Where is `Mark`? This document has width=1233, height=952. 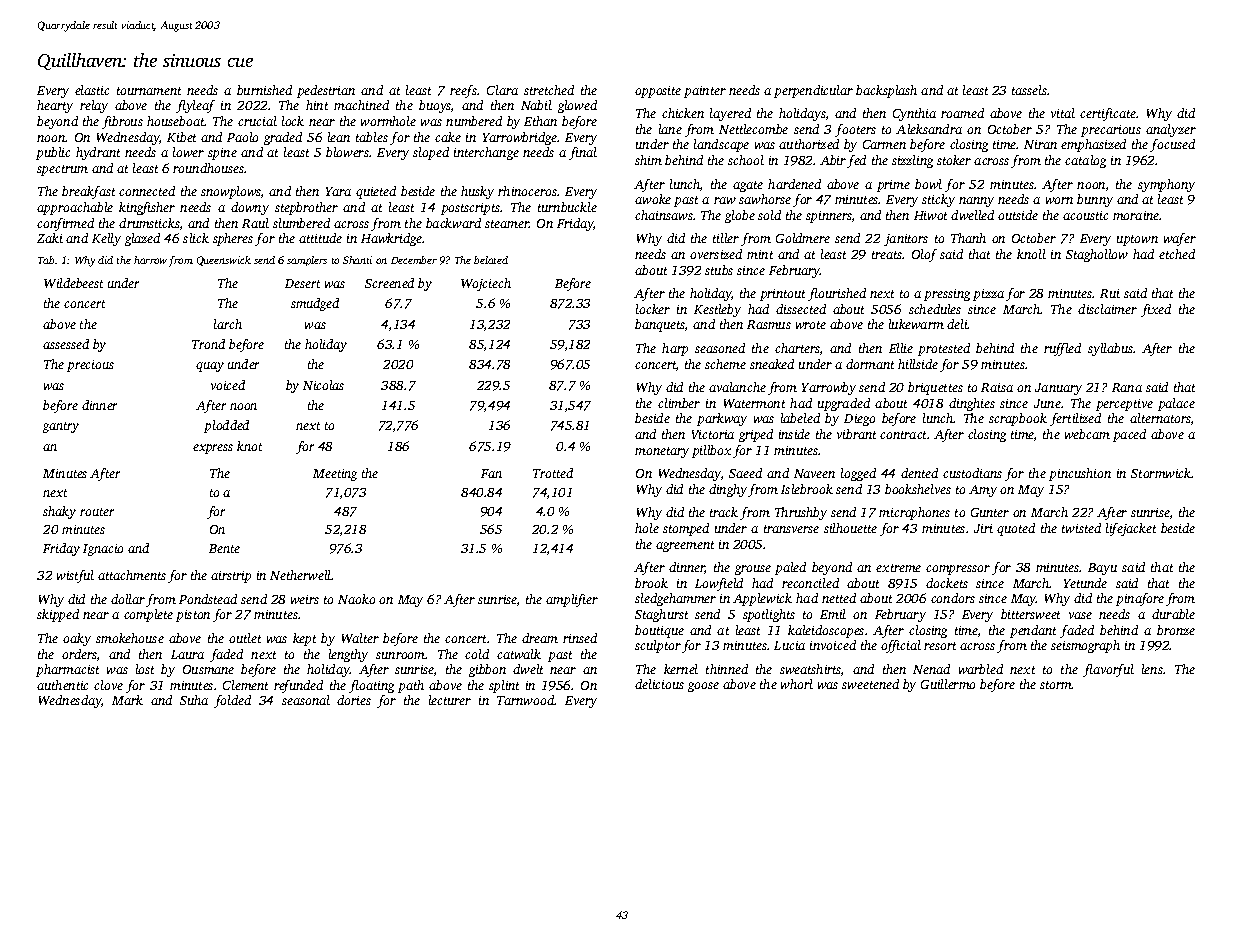
Mark is located at coordinates (127, 700).
